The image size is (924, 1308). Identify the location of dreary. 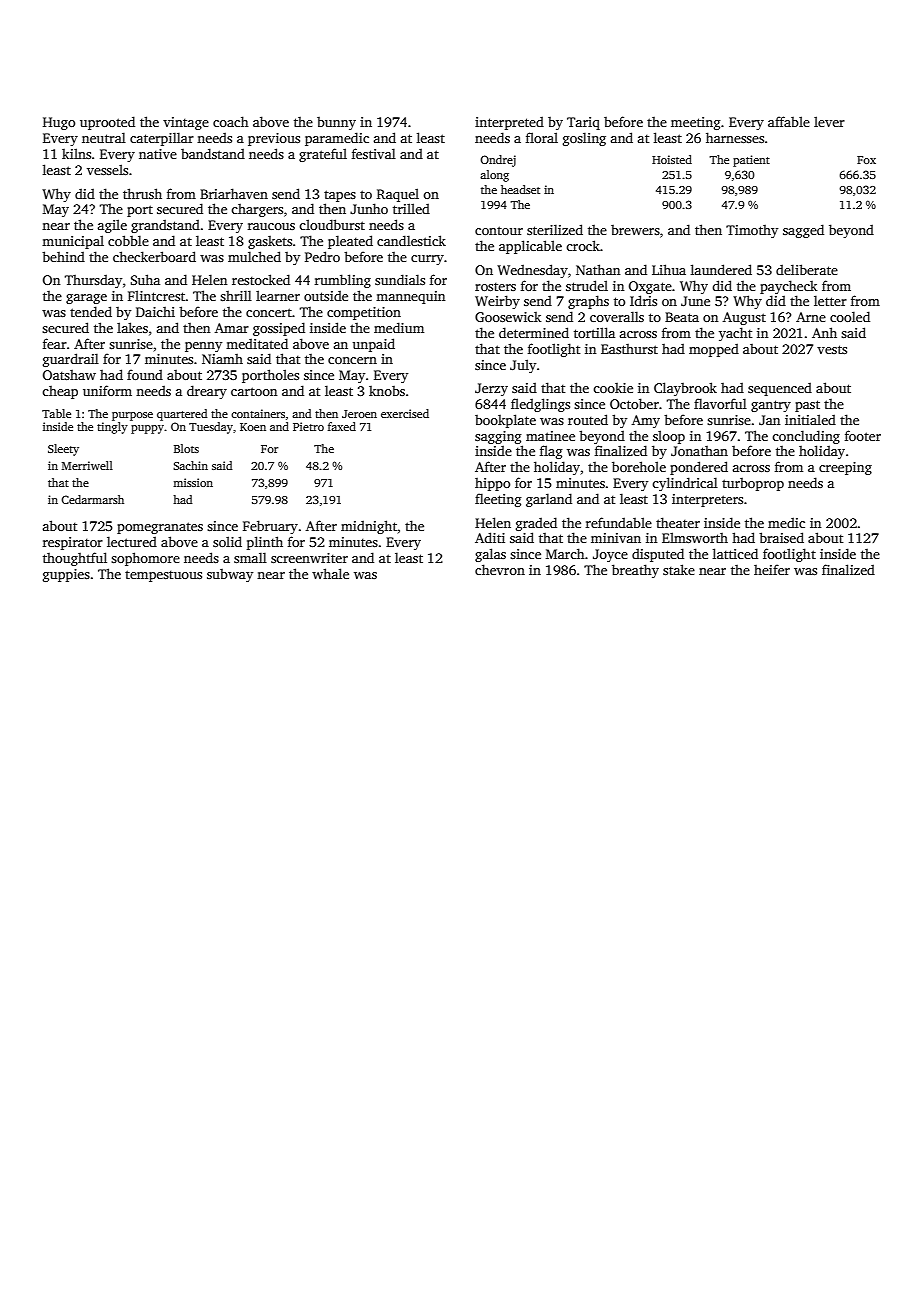
(207, 392).
